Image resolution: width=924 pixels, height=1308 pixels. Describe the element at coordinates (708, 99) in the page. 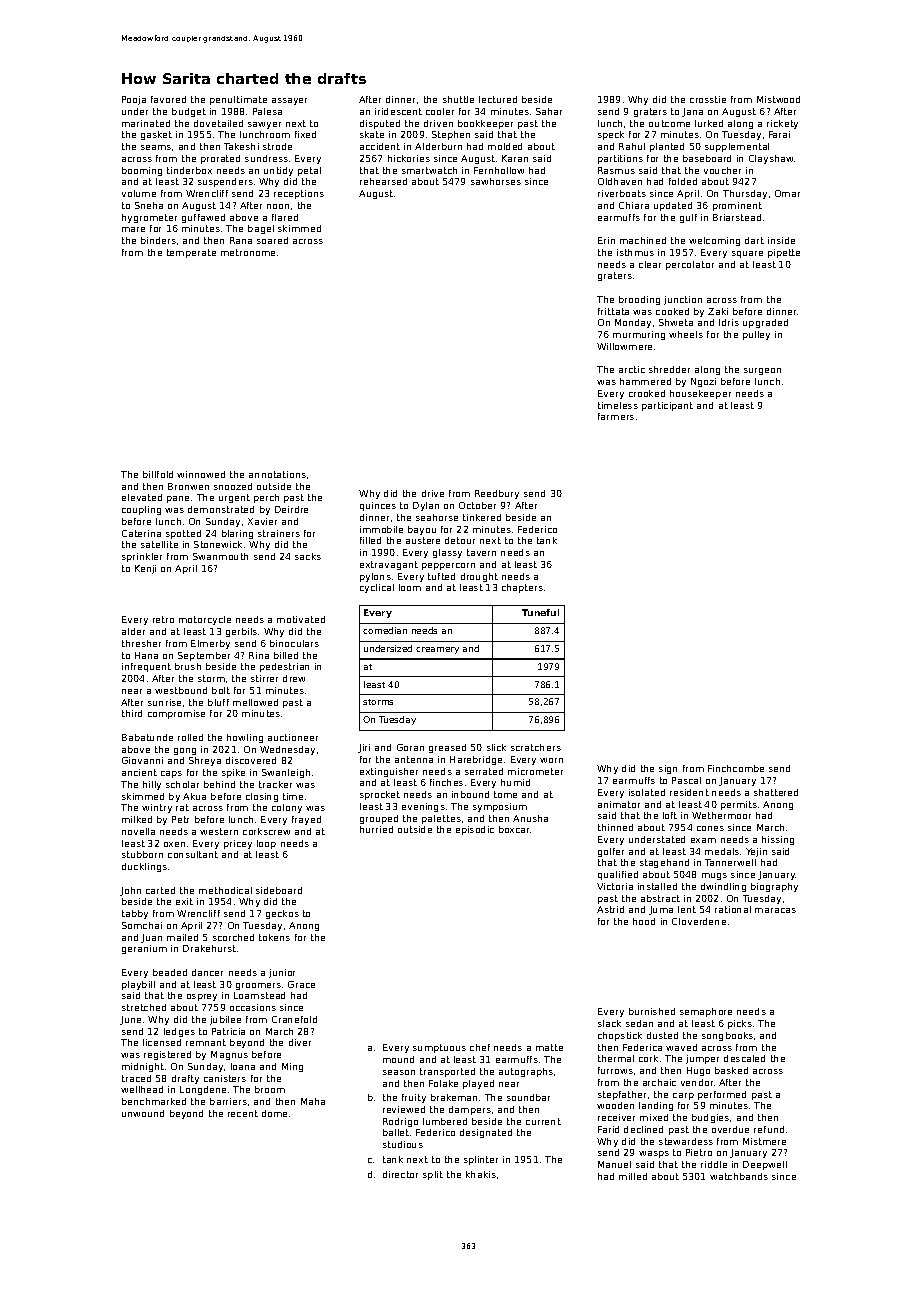

I see `crosstie` at that location.
